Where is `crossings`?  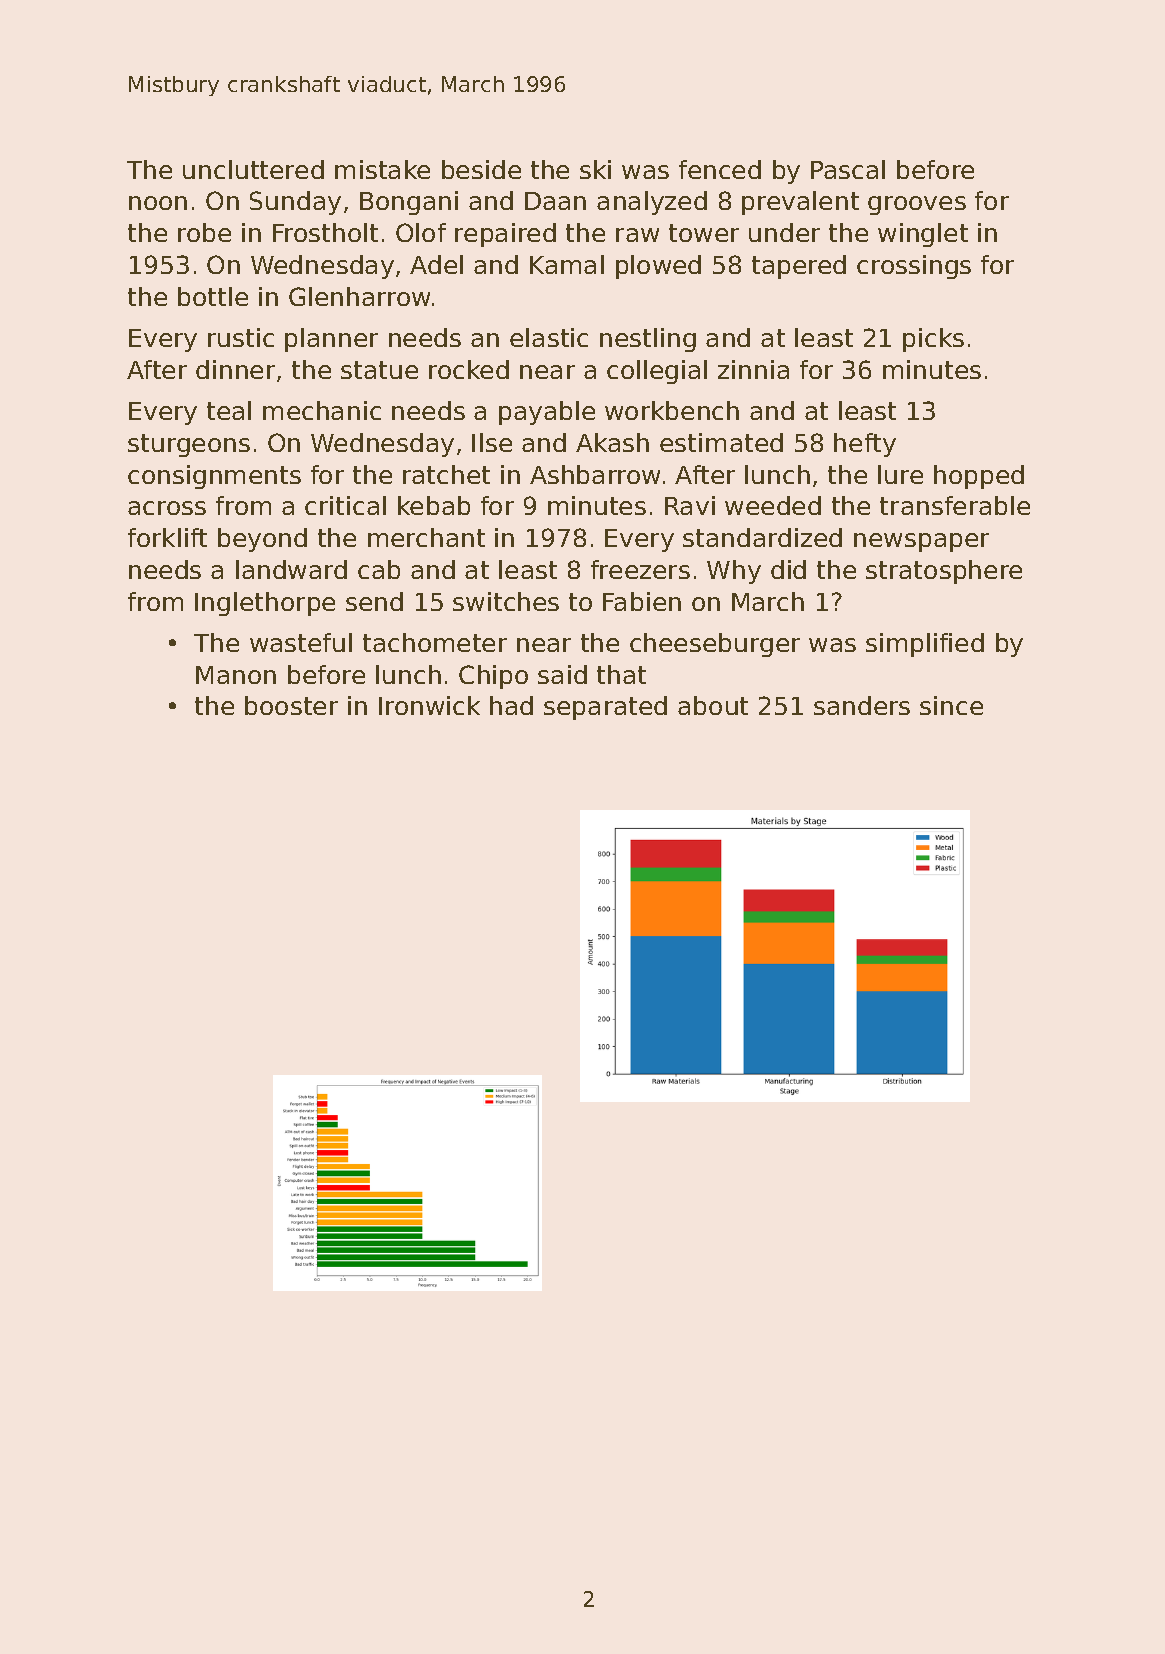 crossings is located at coordinates (914, 267).
